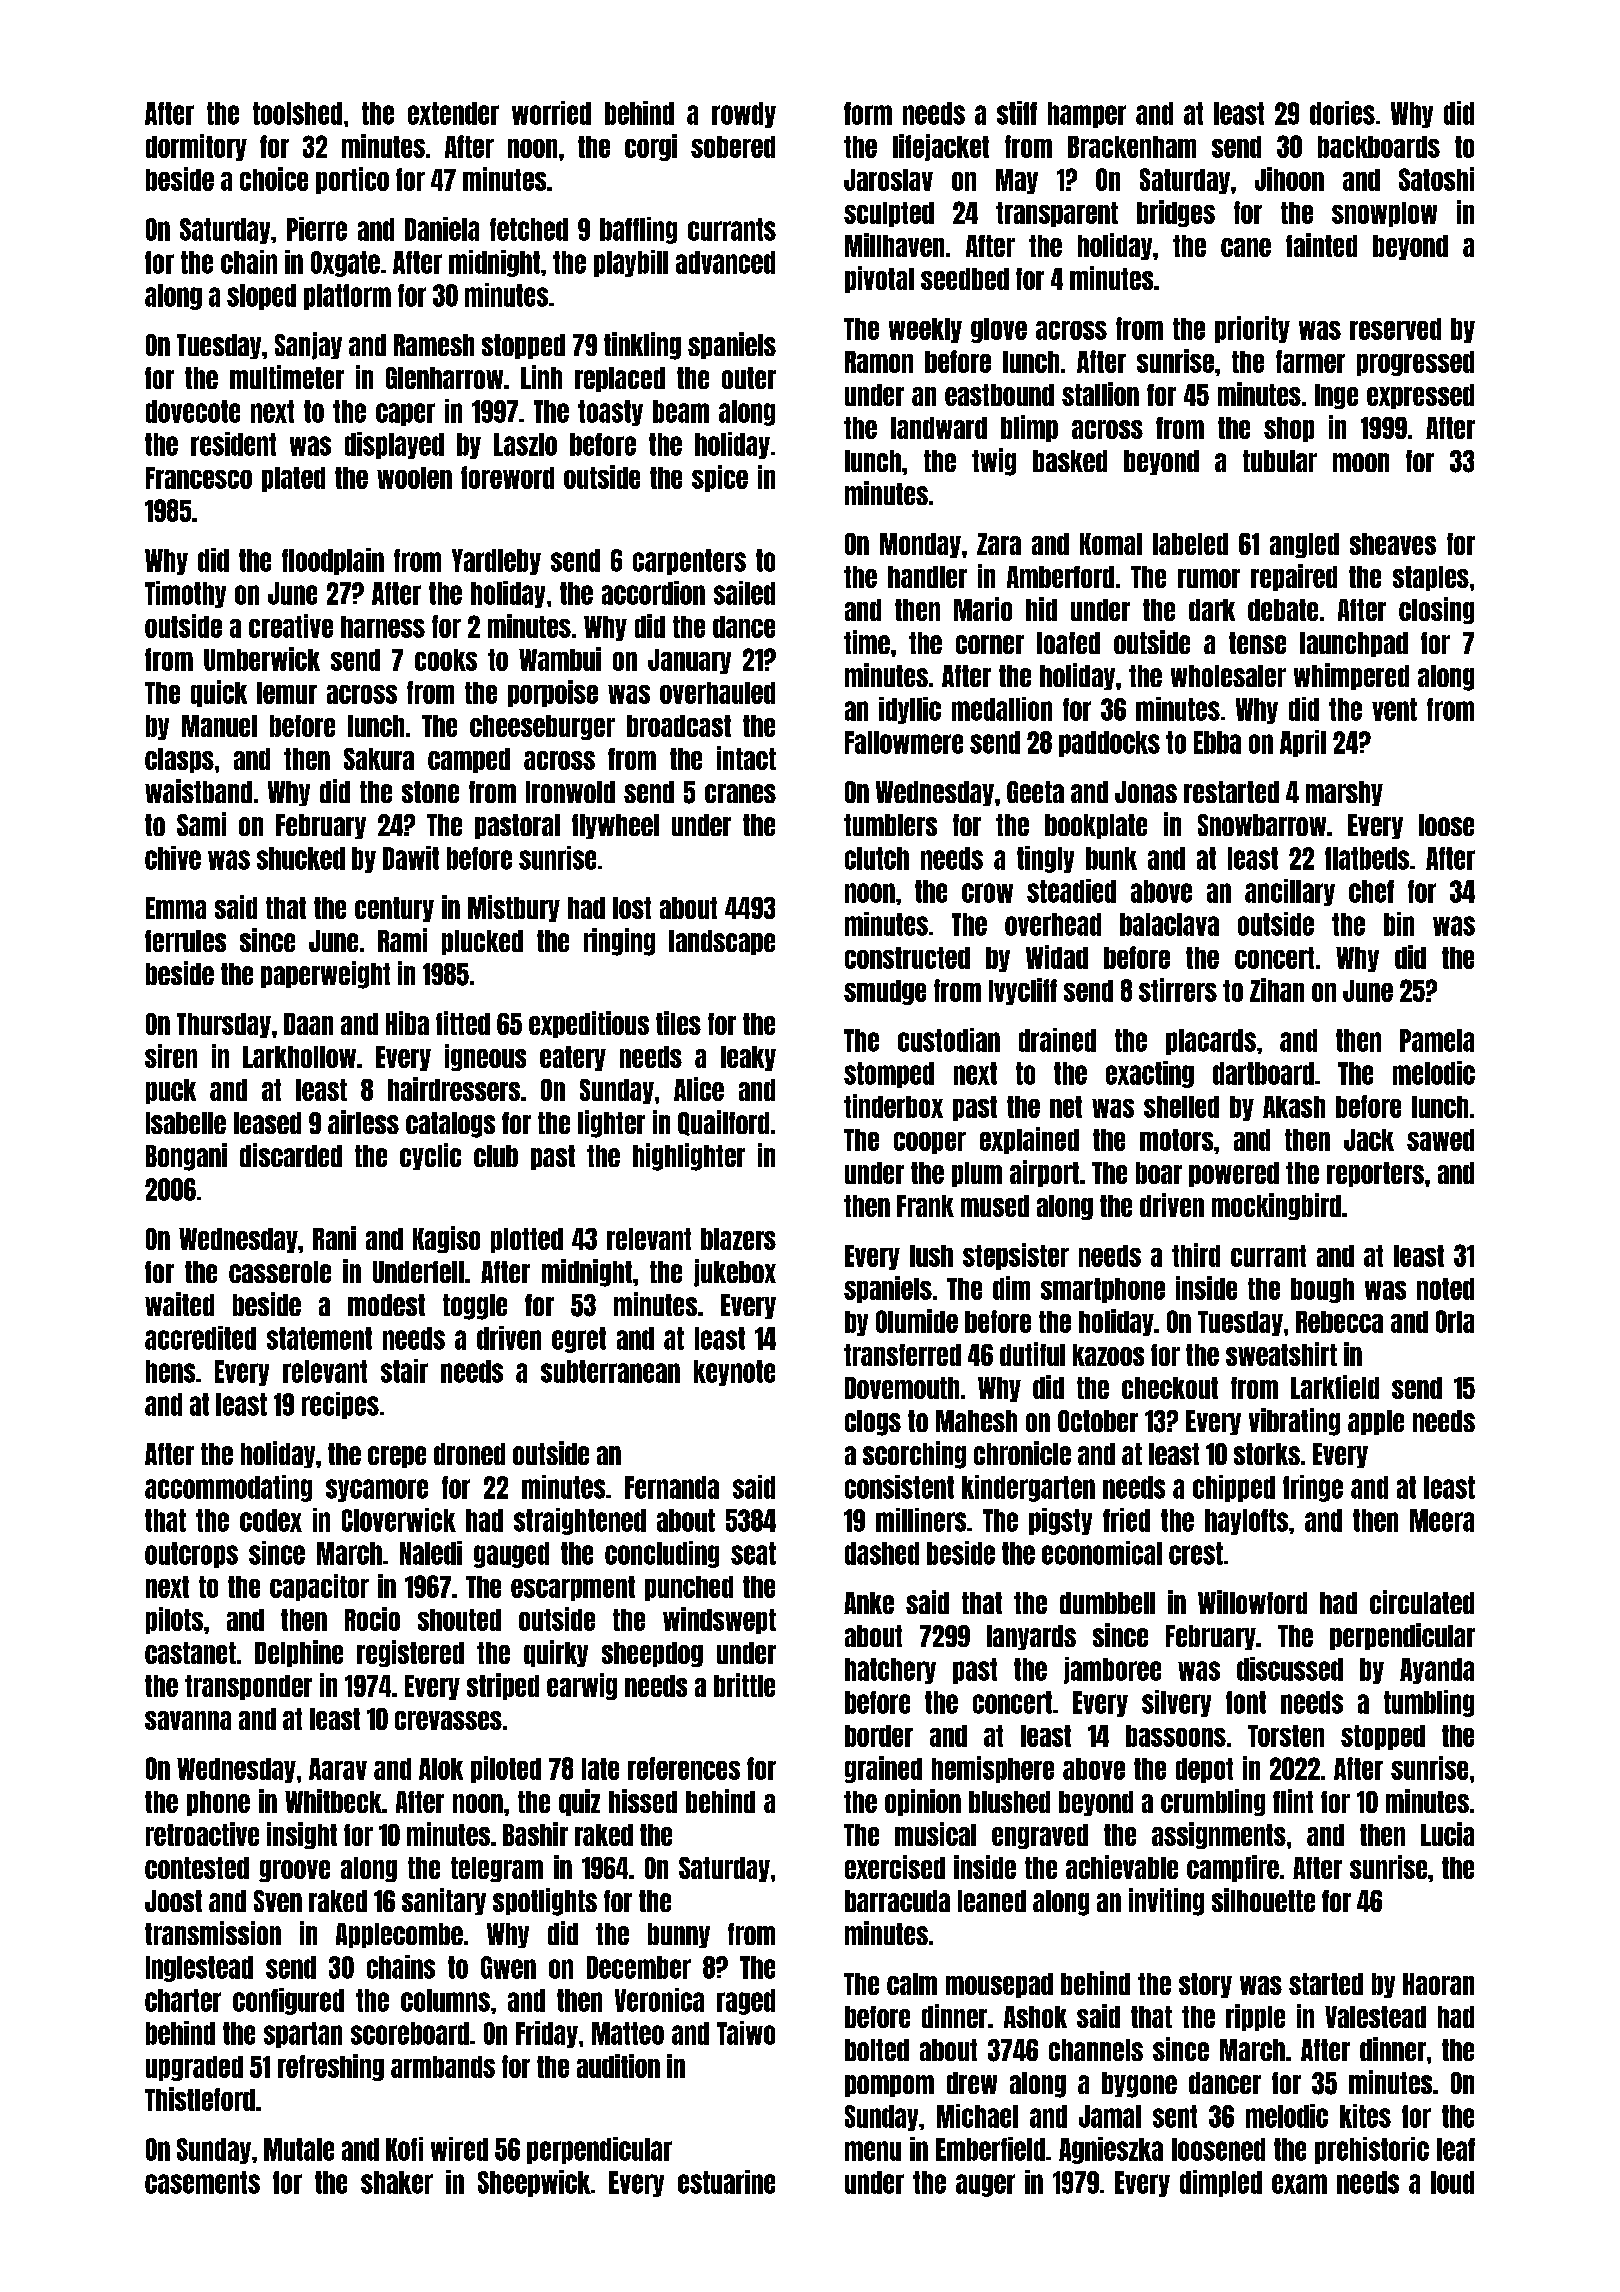 The height and width of the screenshot is (2292, 1620). I want to click on bygone, so click(1139, 2085).
